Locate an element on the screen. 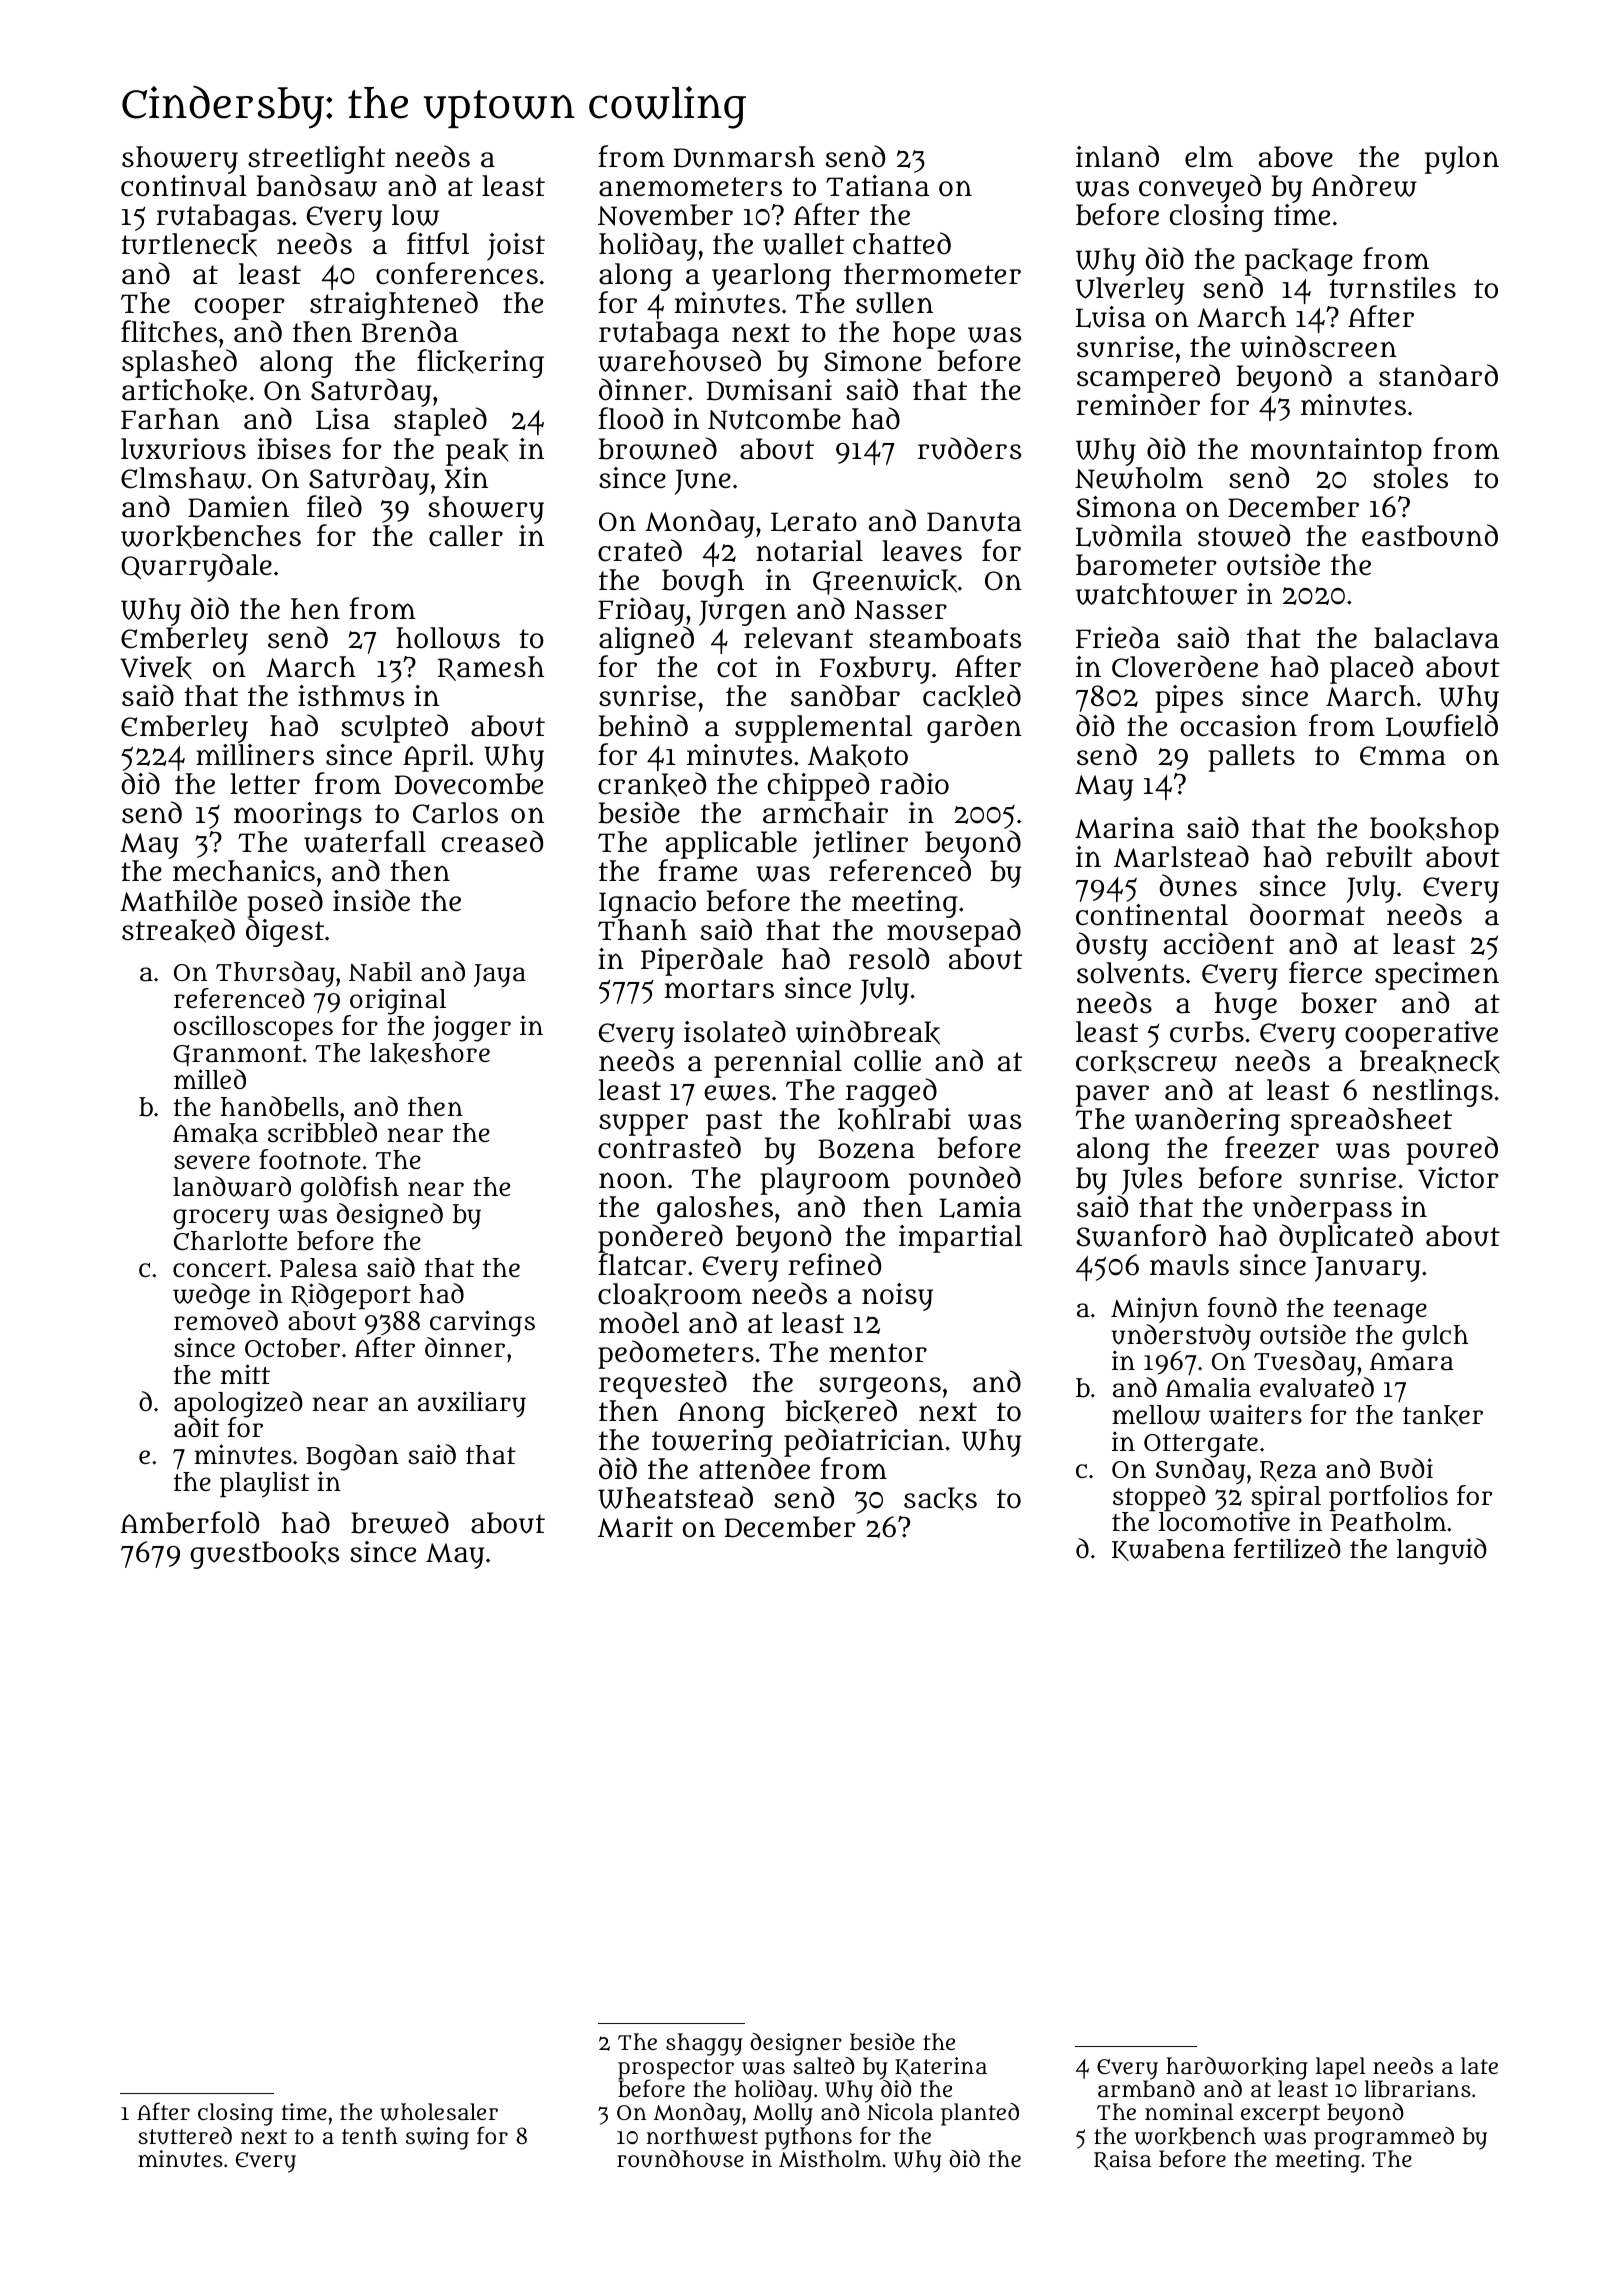 This screenshot has width=1620, height=2292. chatted is located at coordinates (902, 243).
